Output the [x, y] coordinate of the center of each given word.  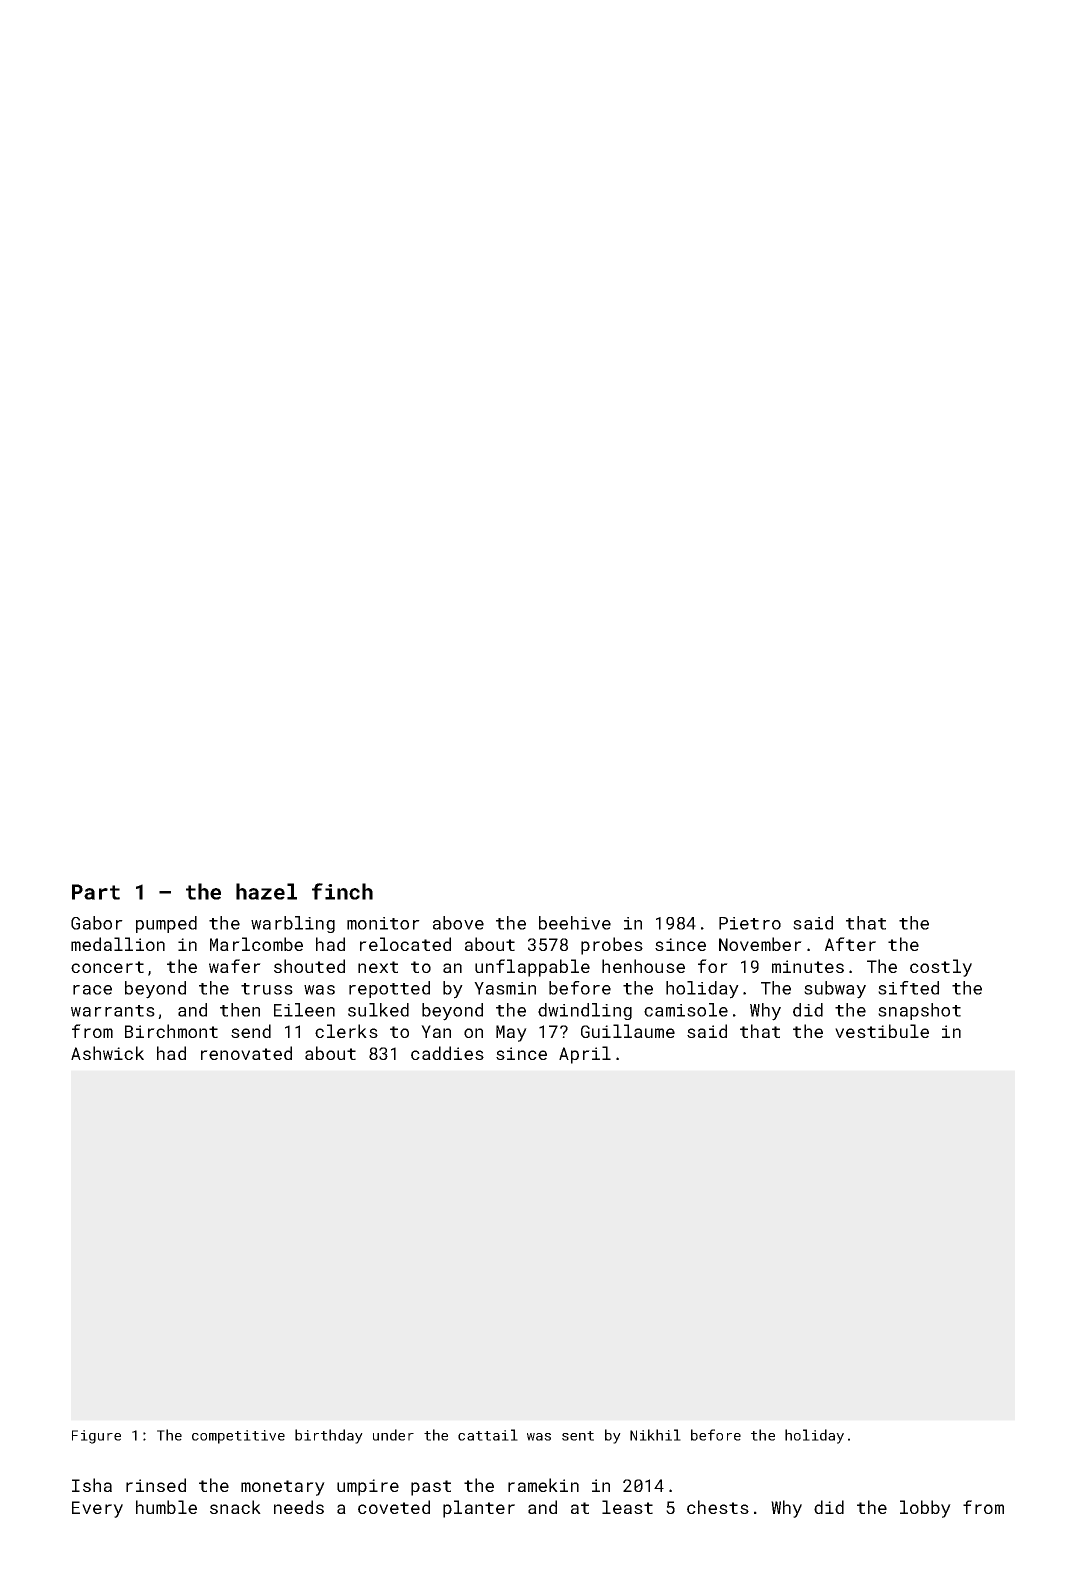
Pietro [750, 923]
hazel [266, 891]
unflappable [532, 968]
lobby [925, 1509]
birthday [329, 1436]
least [627, 1507]
